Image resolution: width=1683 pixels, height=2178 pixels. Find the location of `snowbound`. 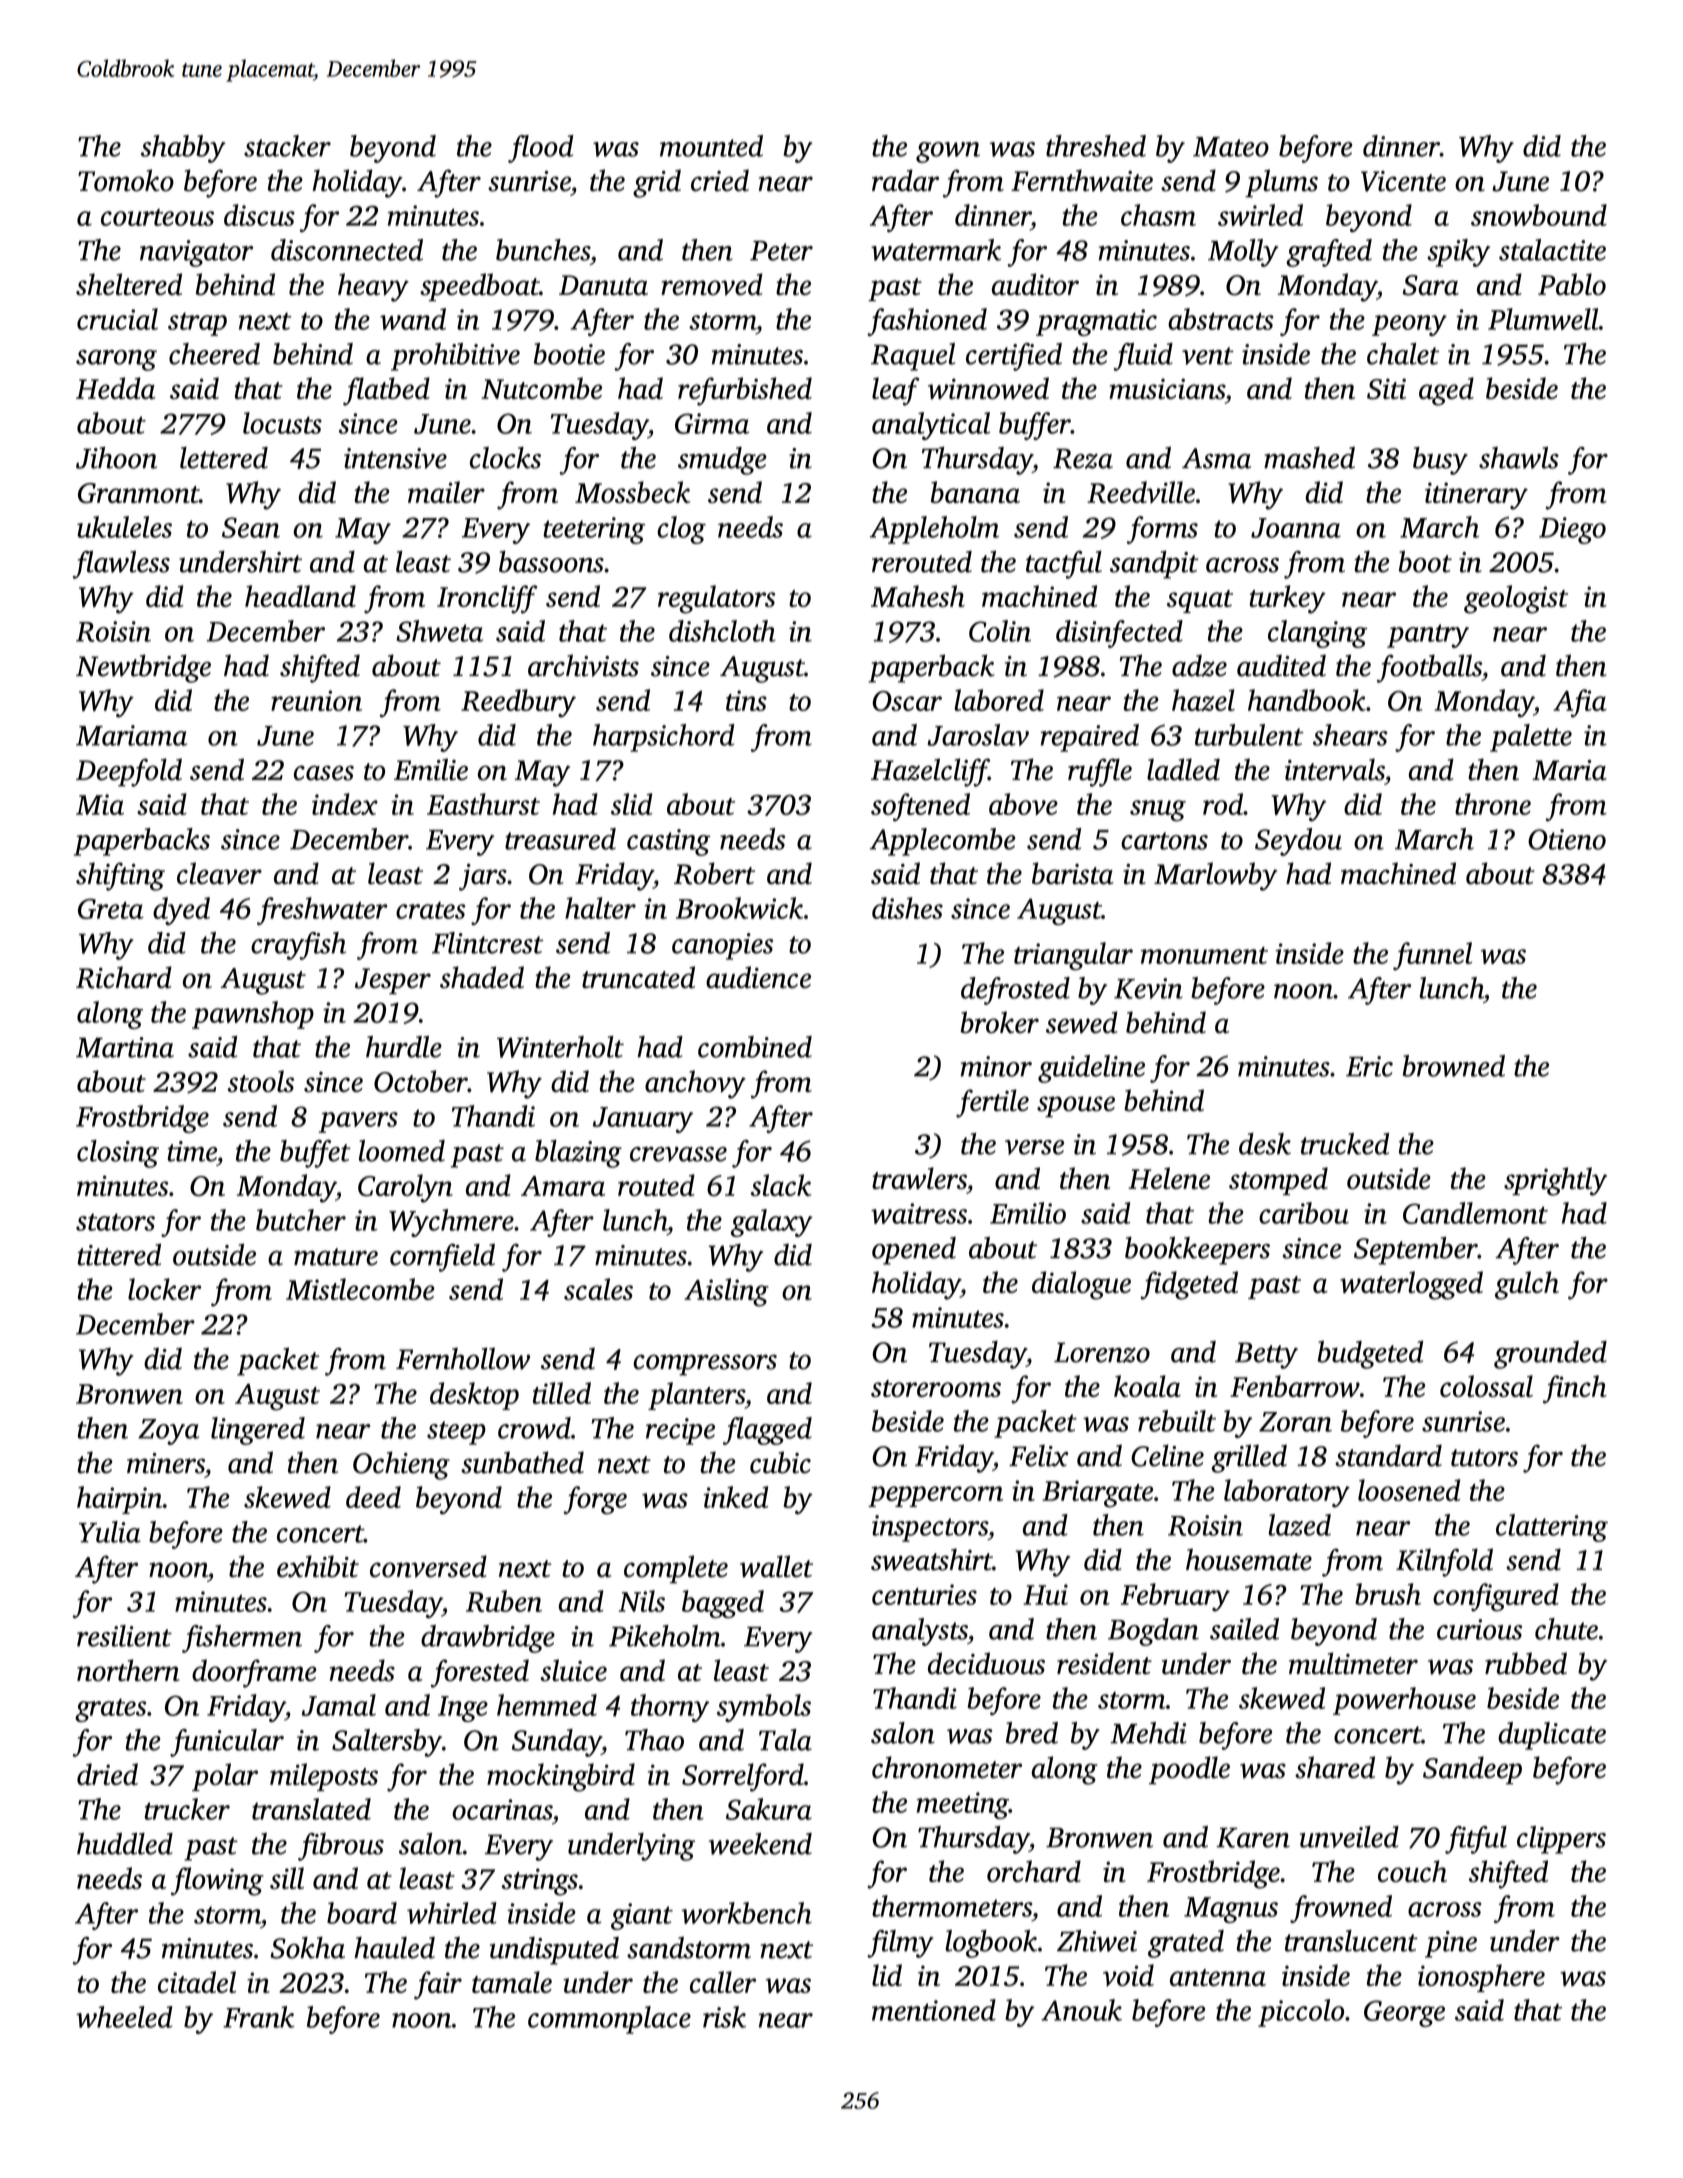

snowbound is located at coordinates (1539, 215).
